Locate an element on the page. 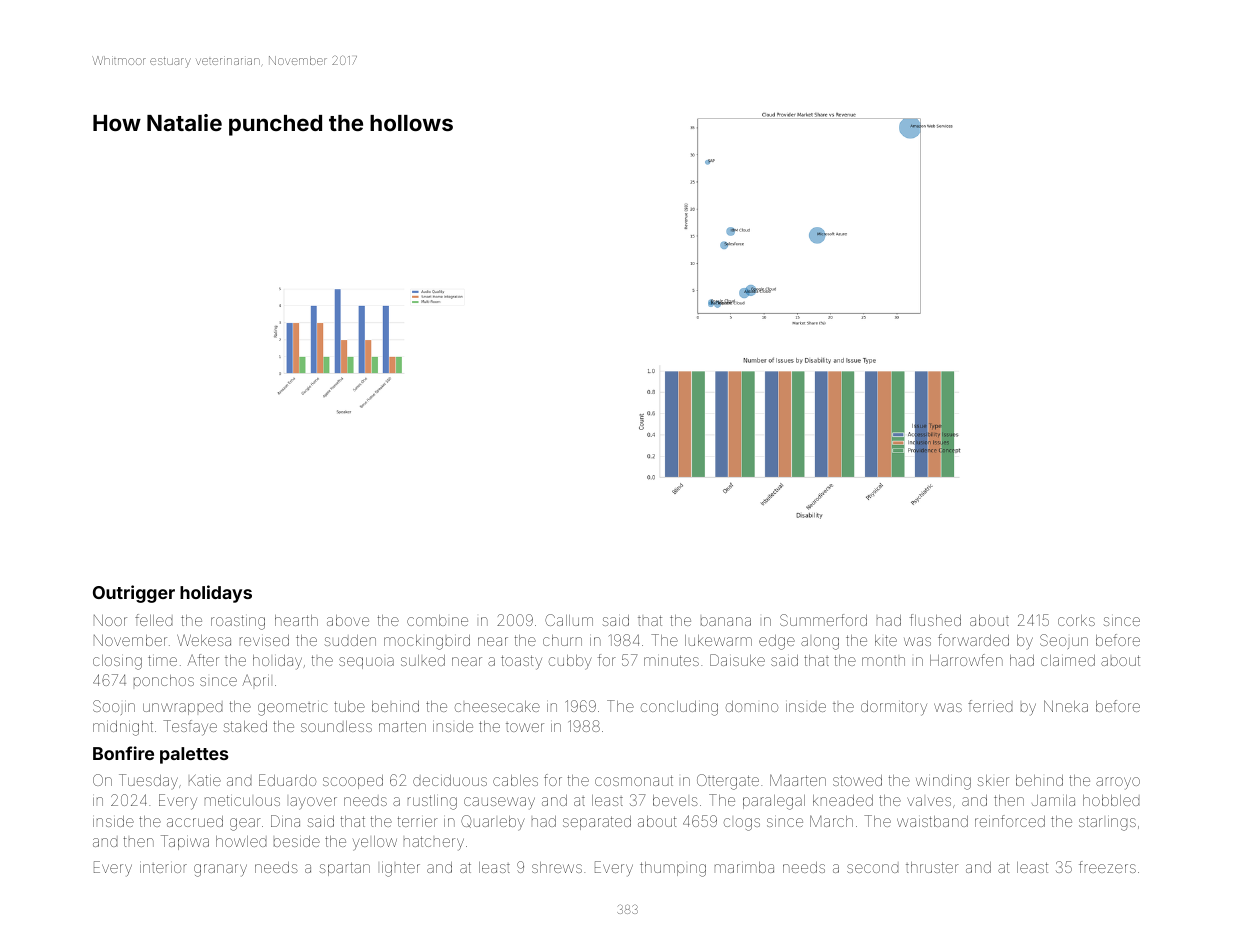 The image size is (1233, 952). corks is located at coordinates (1076, 620).
